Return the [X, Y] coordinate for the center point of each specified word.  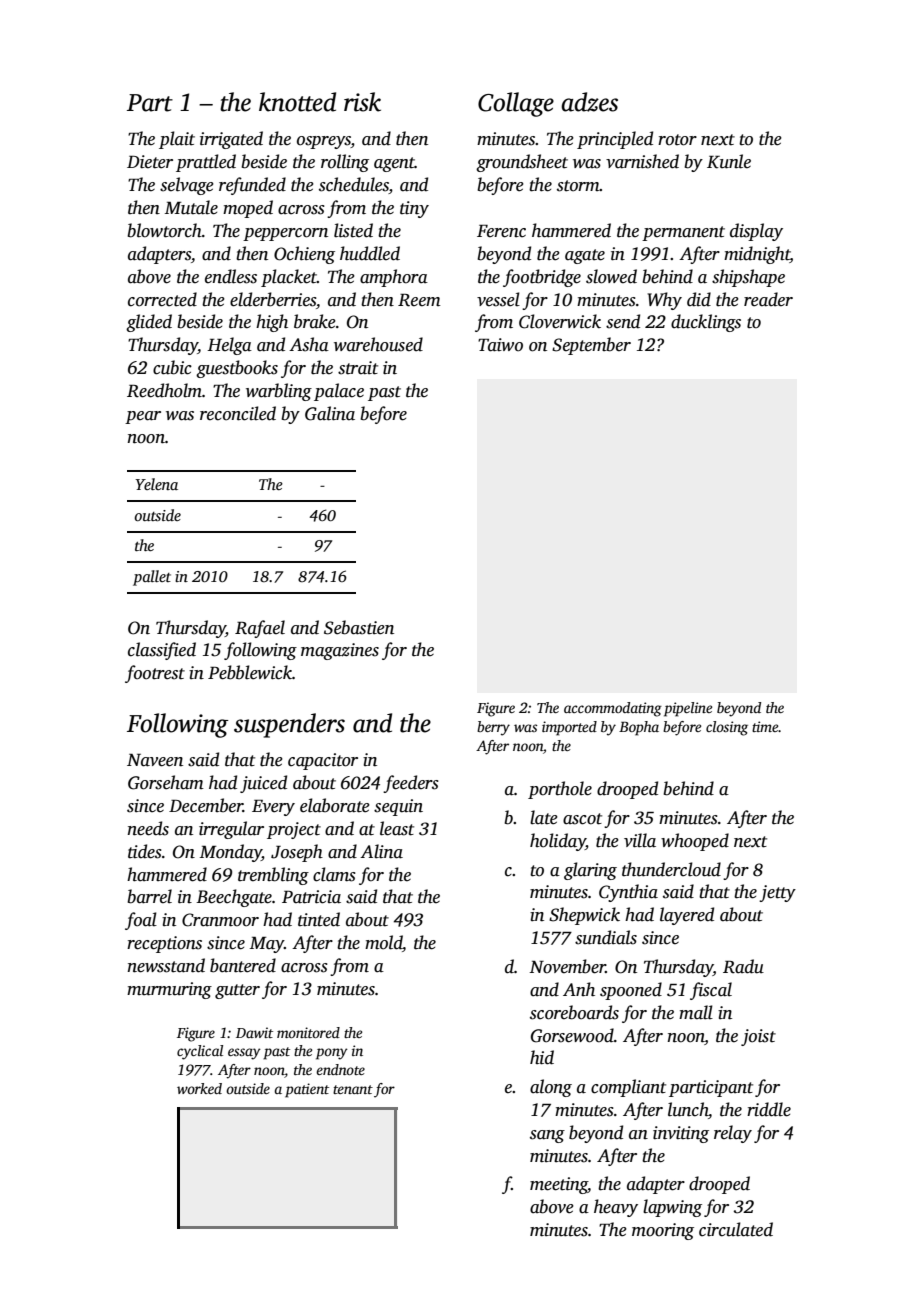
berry [493, 728]
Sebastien [359, 627]
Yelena [156, 484]
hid [542, 1057]
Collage [516, 104]
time [765, 726]
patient [307, 1090]
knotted [297, 102]
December [206, 805]
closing [727, 728]
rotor [677, 140]
